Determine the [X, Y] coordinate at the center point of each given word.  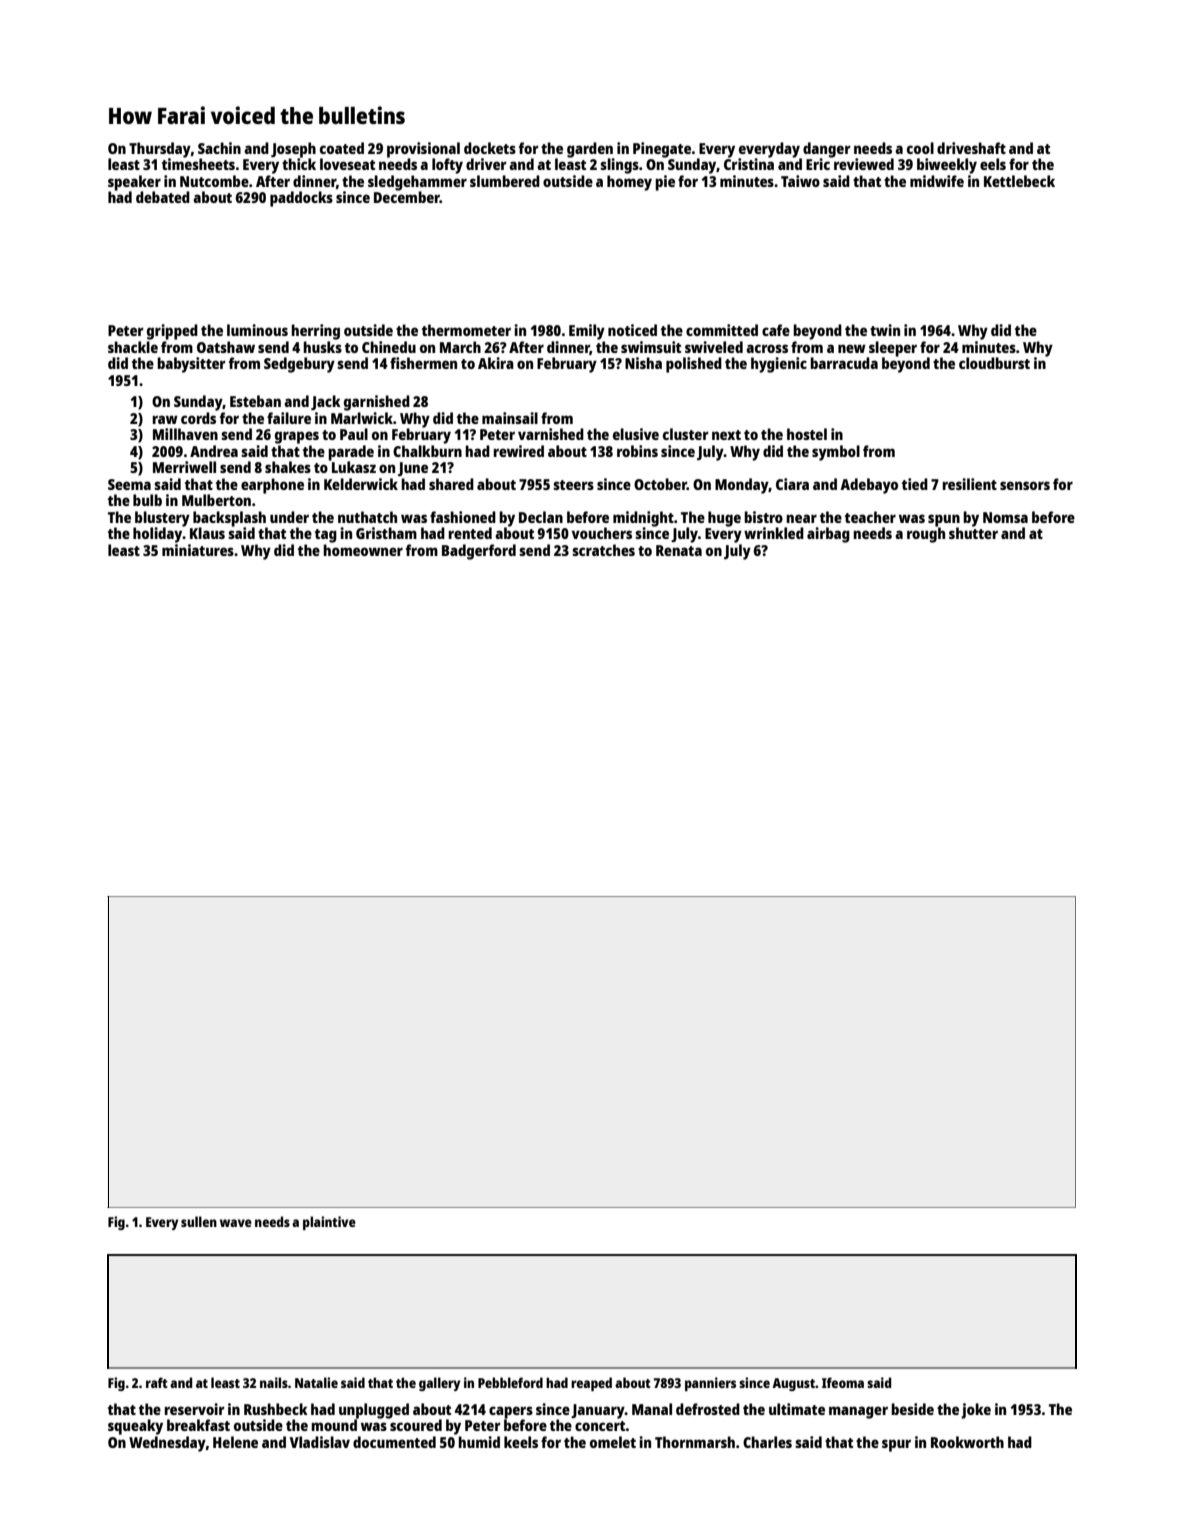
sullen [199, 1221]
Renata [679, 550]
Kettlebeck [1019, 181]
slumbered [505, 181]
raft [157, 1382]
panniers [710, 1384]
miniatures [198, 550]
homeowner [363, 550]
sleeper [893, 349]
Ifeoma [843, 1382]
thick [299, 164]
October [660, 484]
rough [926, 535]
